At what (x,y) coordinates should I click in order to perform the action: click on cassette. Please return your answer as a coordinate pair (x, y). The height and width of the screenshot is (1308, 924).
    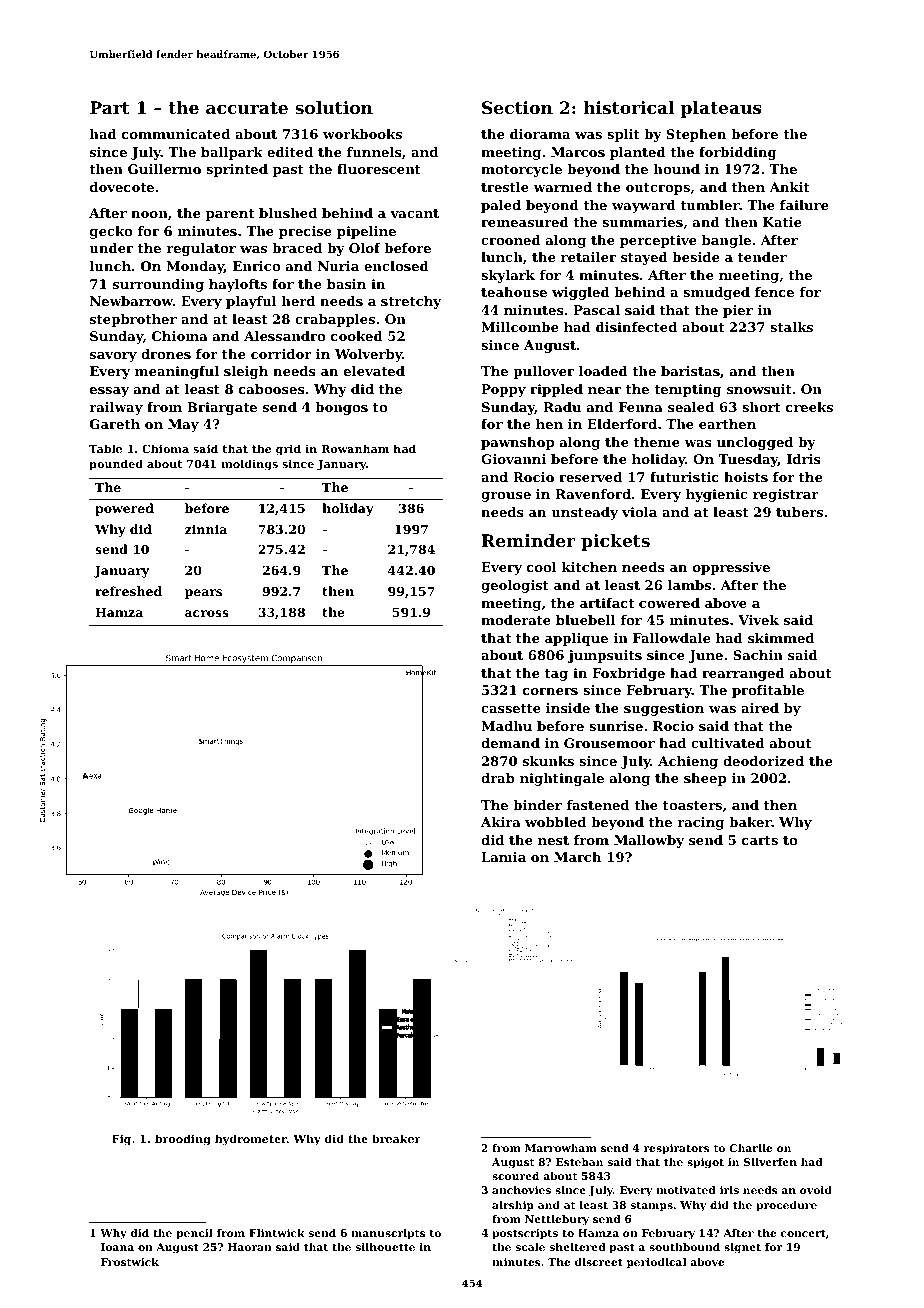
    Looking at the image, I should click on (511, 708).
